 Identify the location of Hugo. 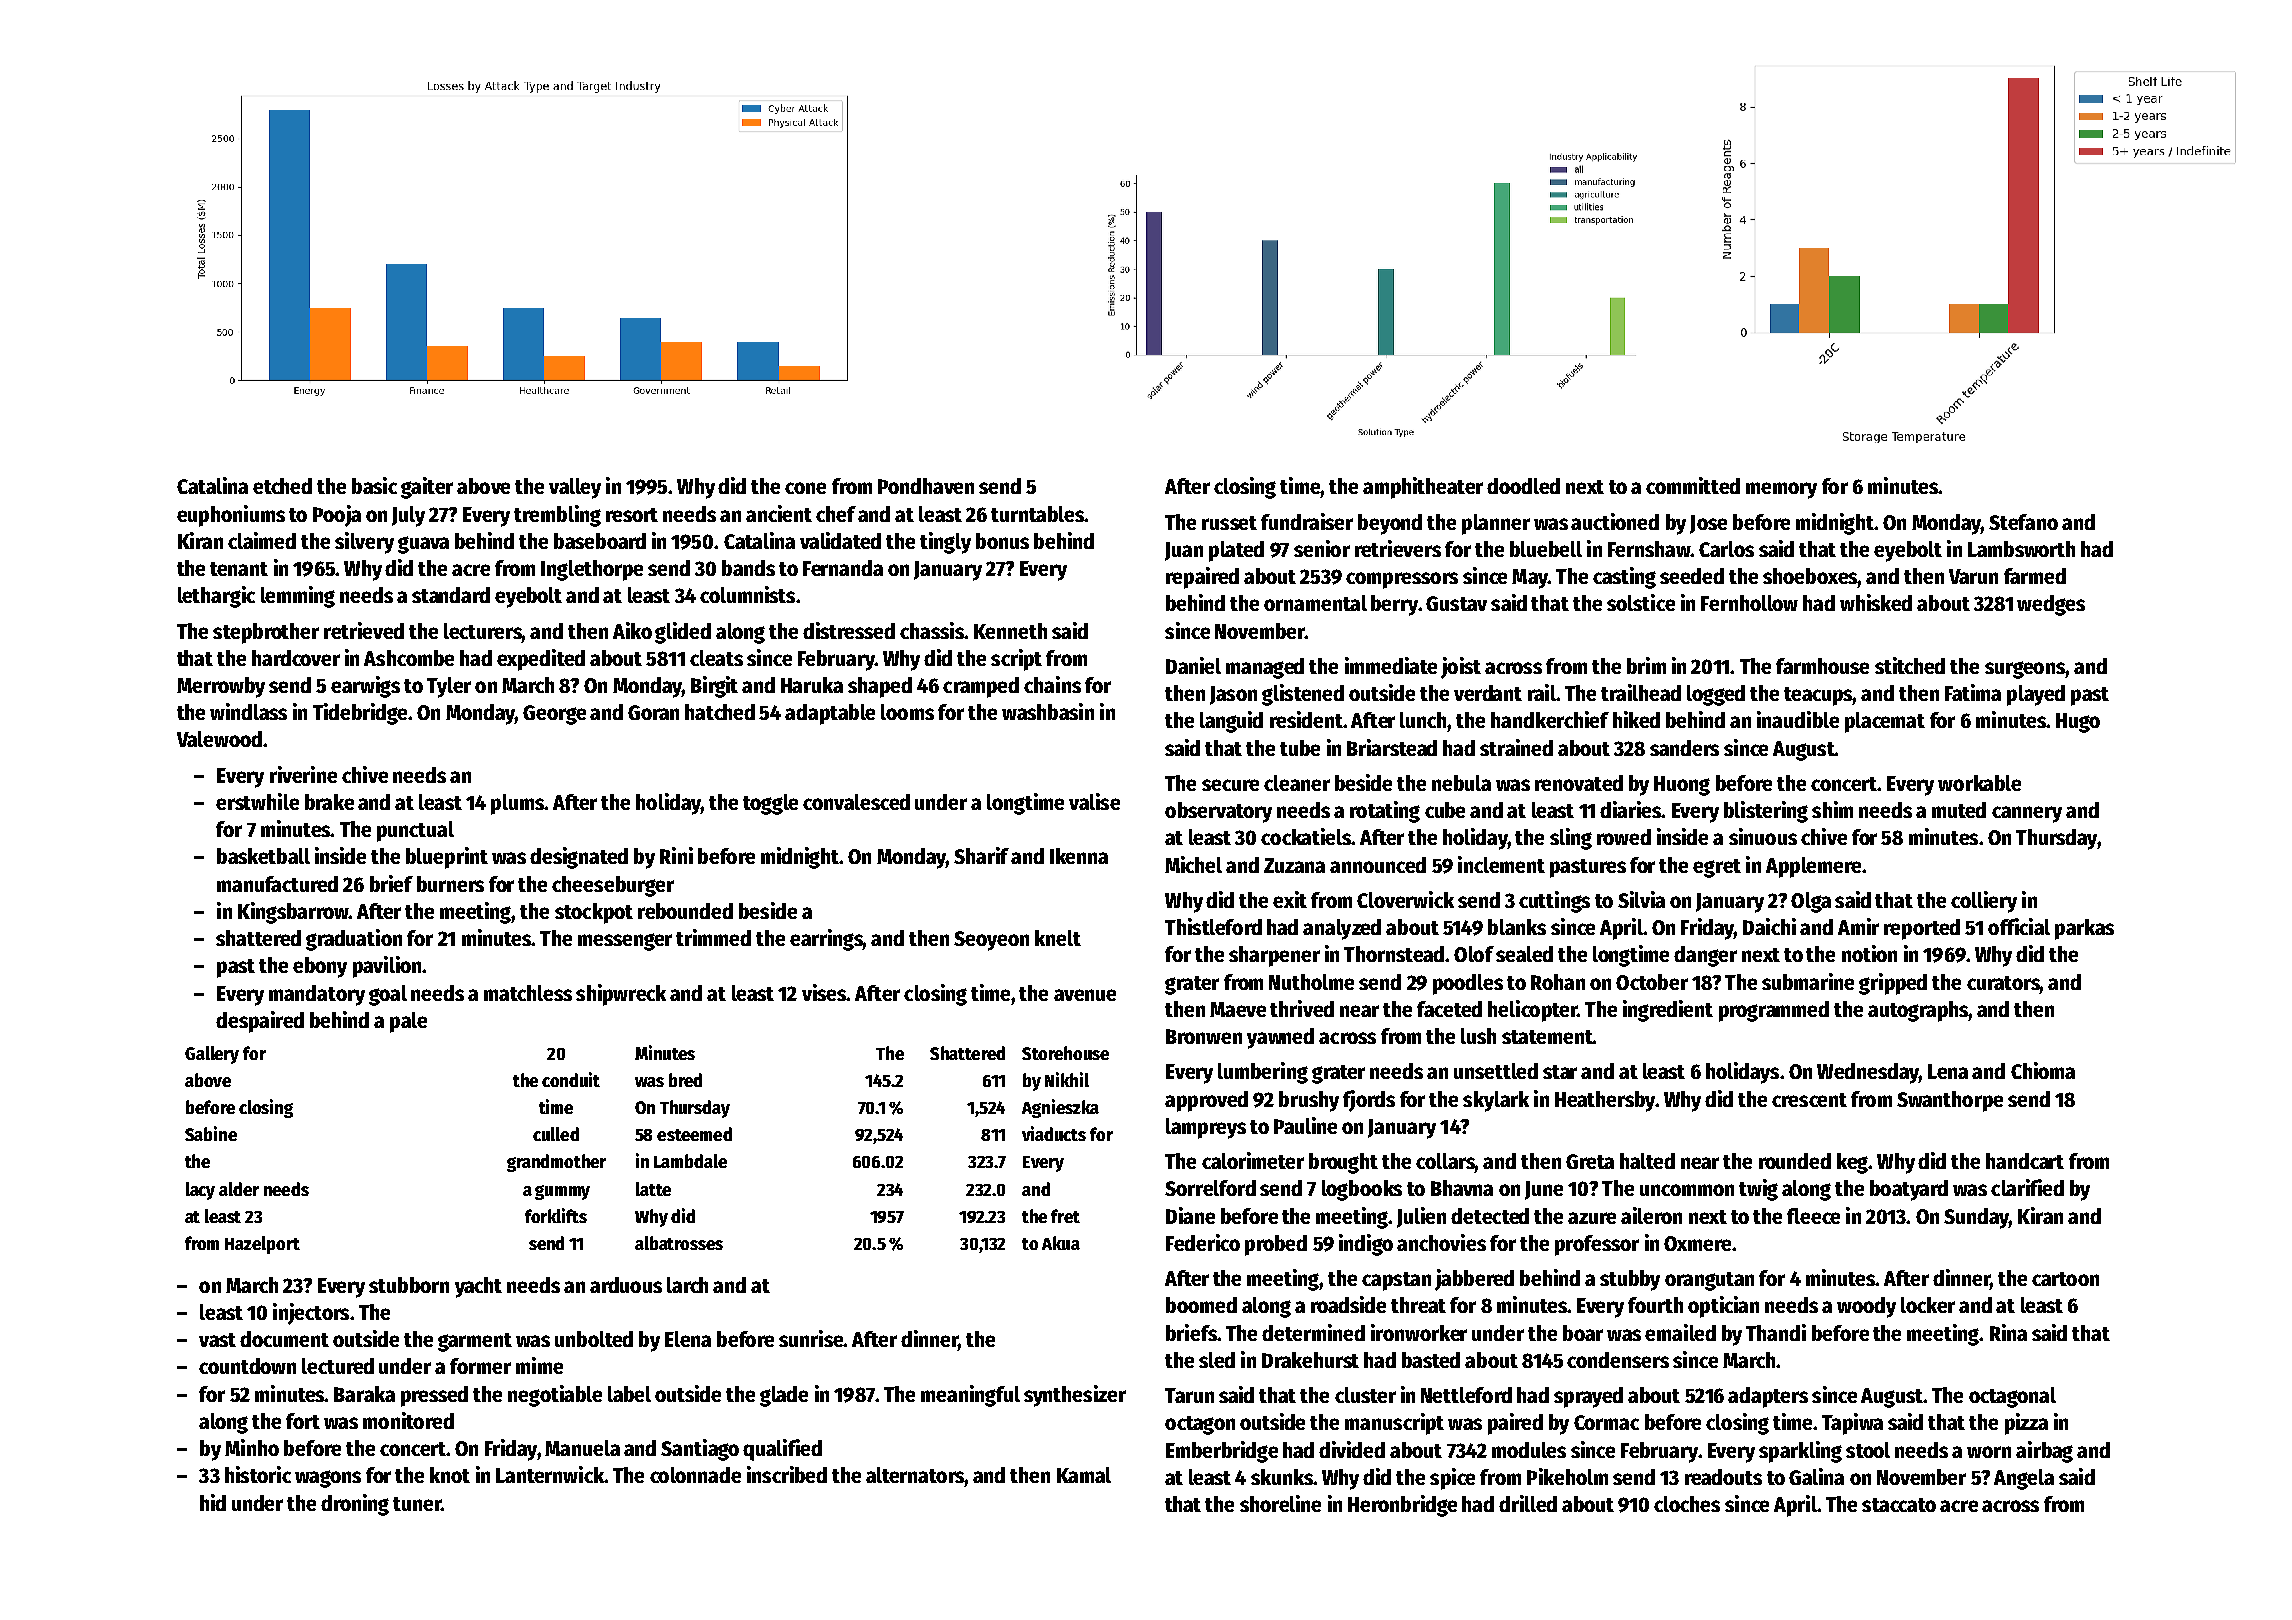
(2078, 723).
